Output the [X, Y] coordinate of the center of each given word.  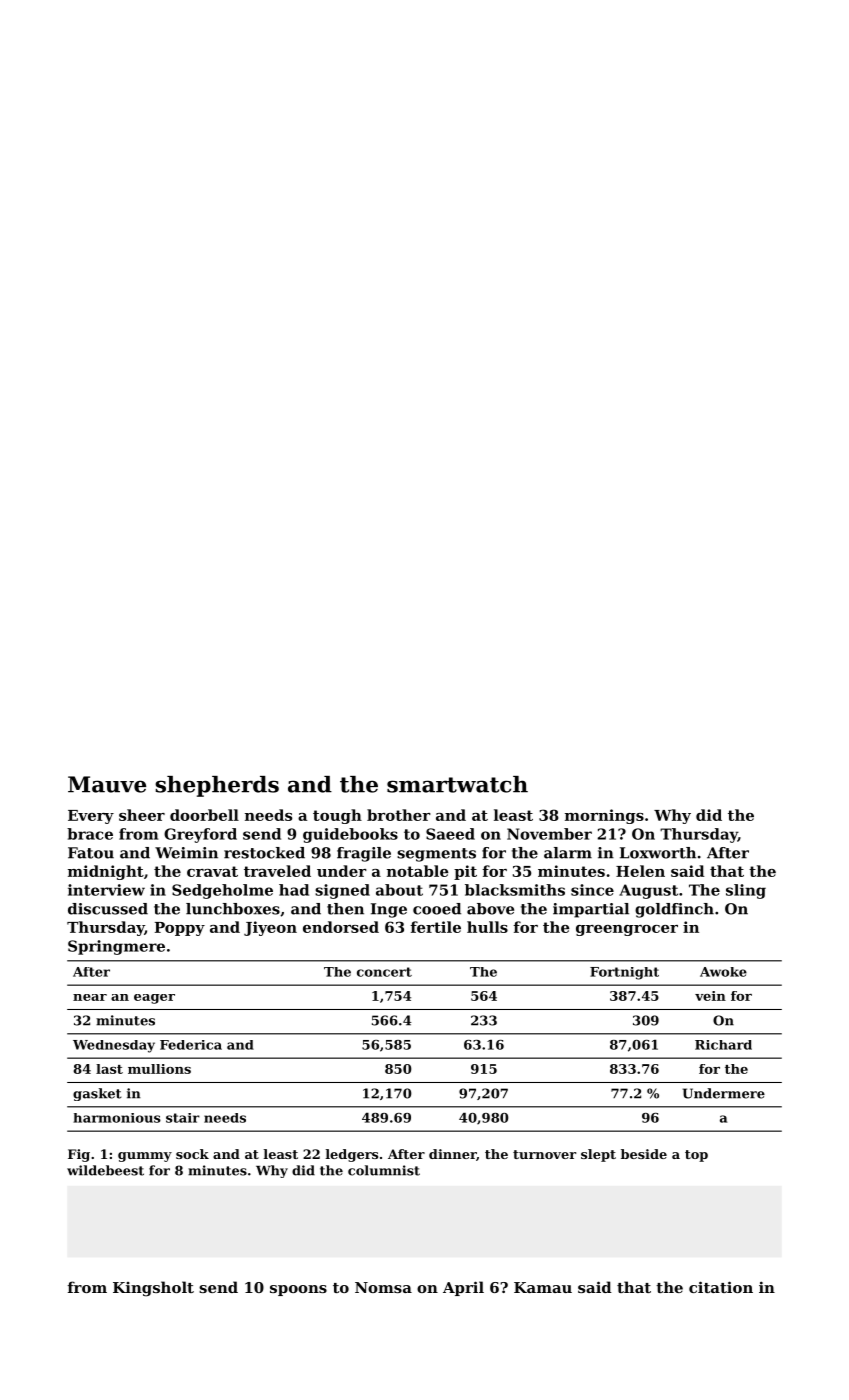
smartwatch [457, 784]
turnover [544, 1154]
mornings [604, 816]
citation [721, 1287]
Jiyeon [270, 928]
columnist [384, 1170]
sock [192, 1154]
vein [710, 996]
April [463, 1288]
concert [384, 972]
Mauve [107, 784]
